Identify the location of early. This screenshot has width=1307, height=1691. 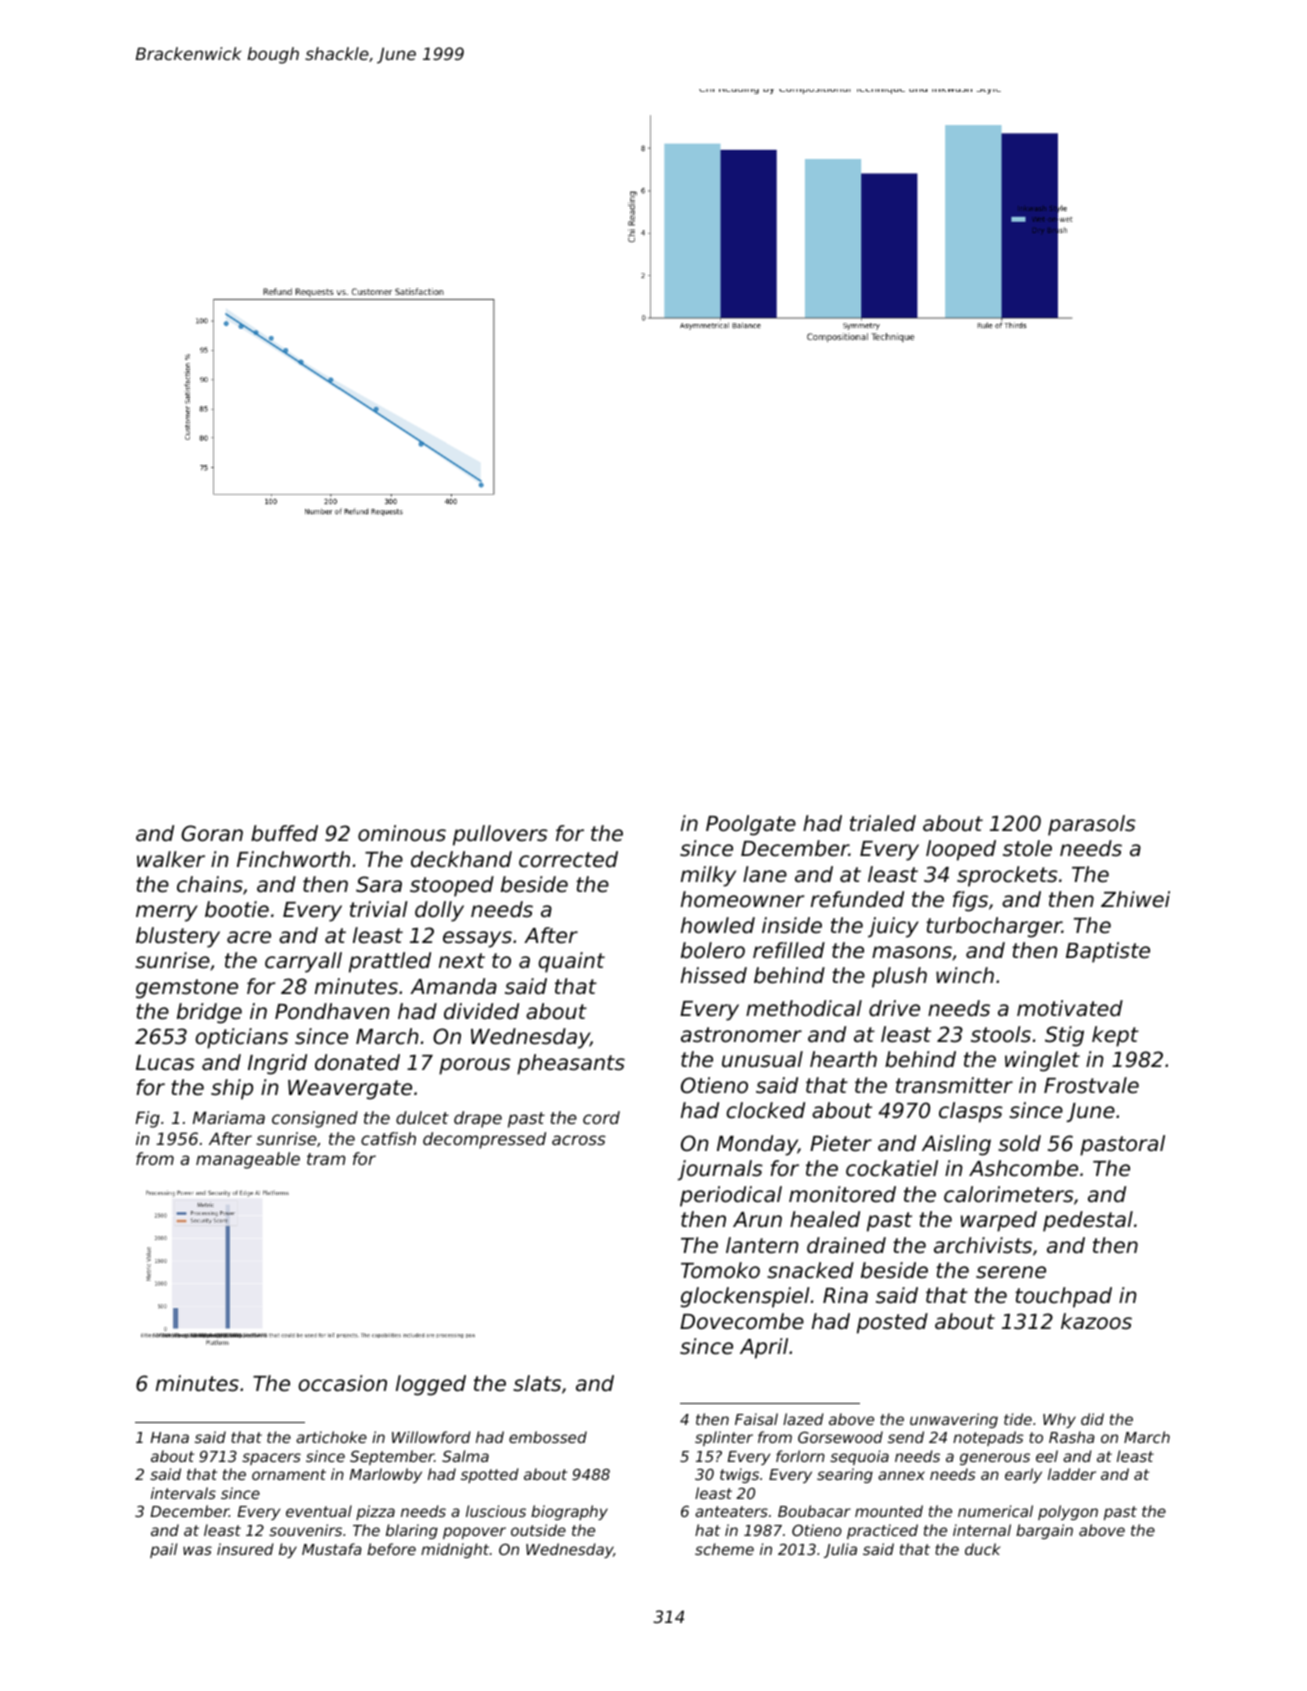
(1023, 1475).
